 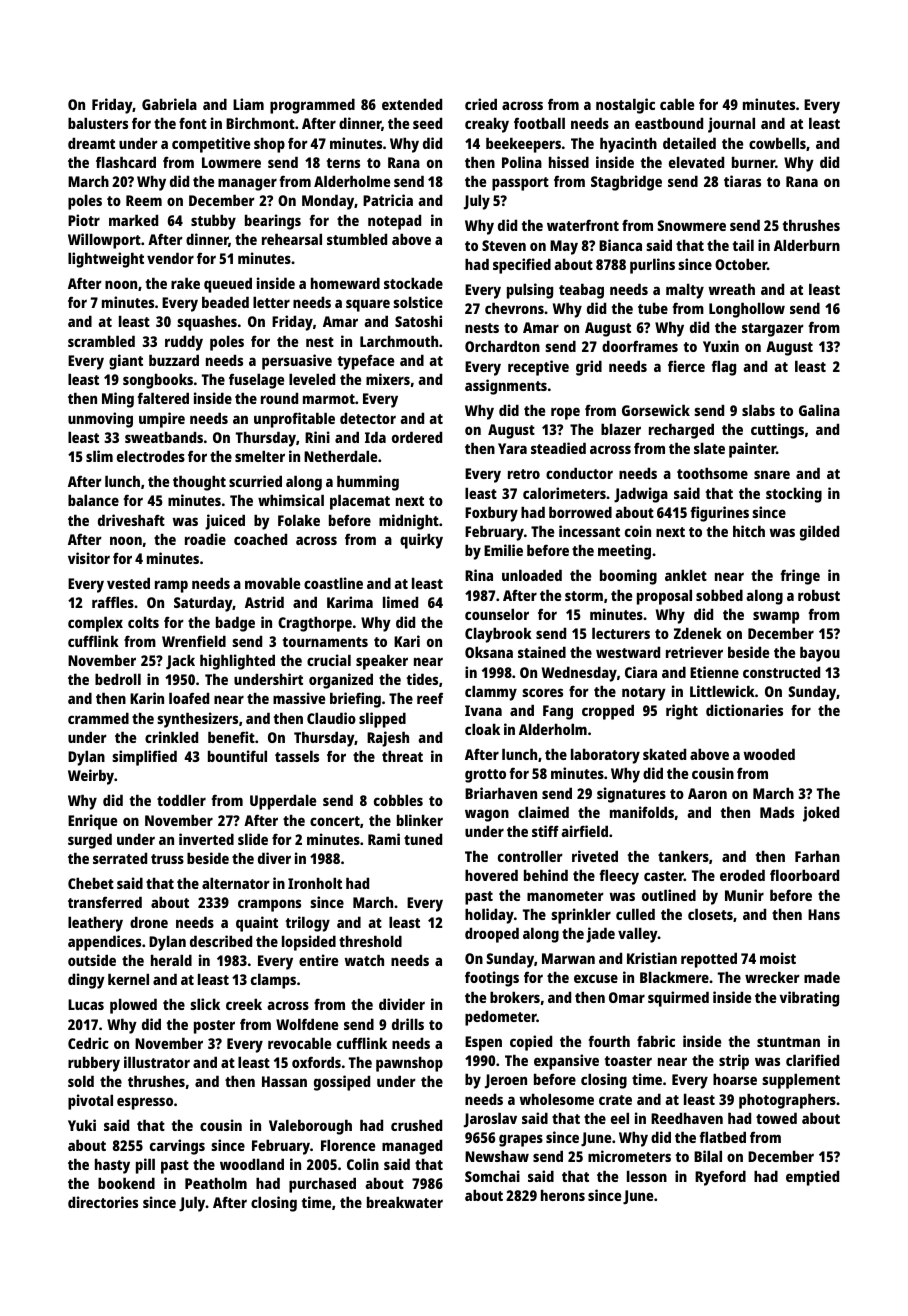 I want to click on emptied, so click(x=812, y=1178).
